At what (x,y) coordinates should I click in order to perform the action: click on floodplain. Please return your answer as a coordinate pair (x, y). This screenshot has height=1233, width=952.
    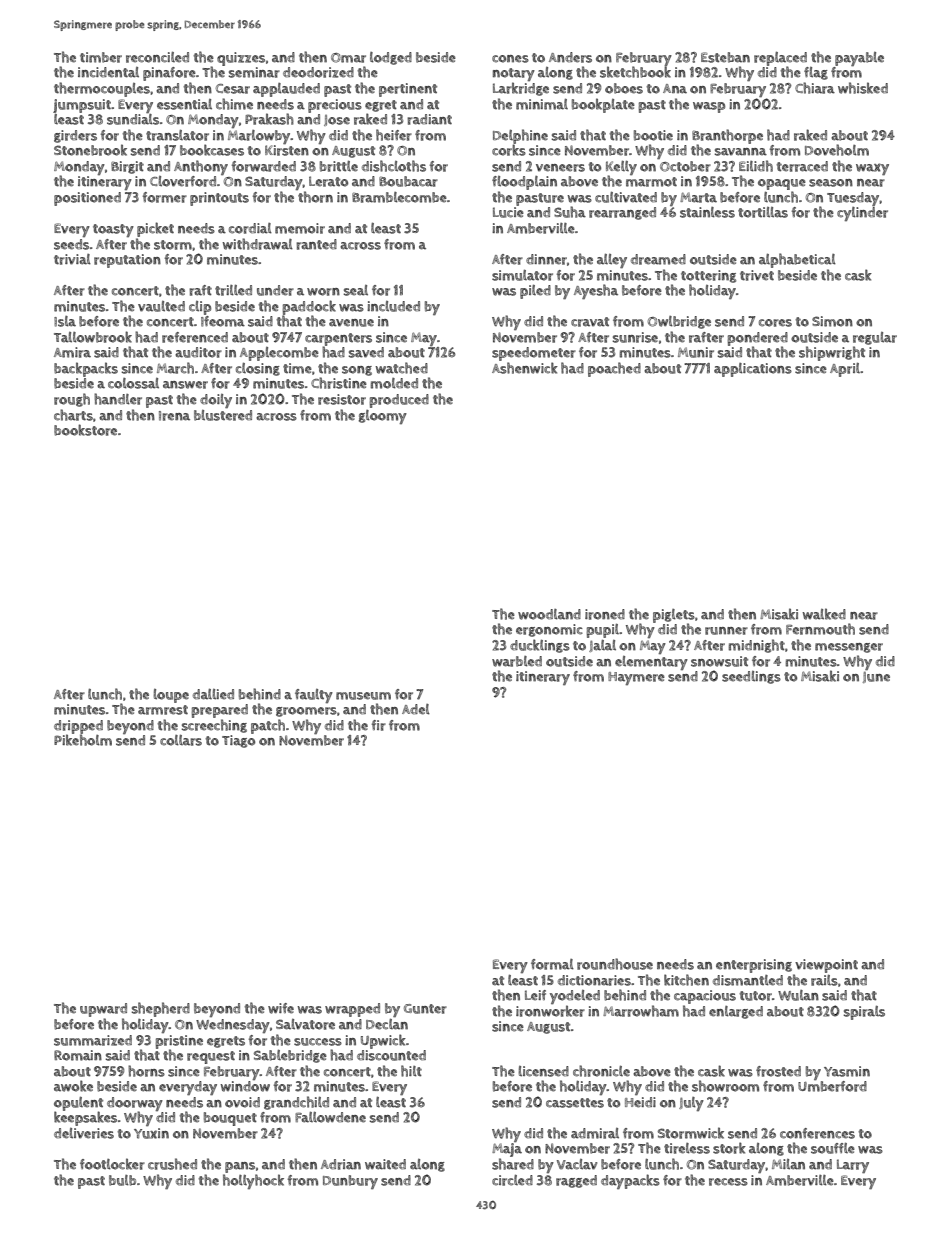
    Looking at the image, I should click on (524, 183).
